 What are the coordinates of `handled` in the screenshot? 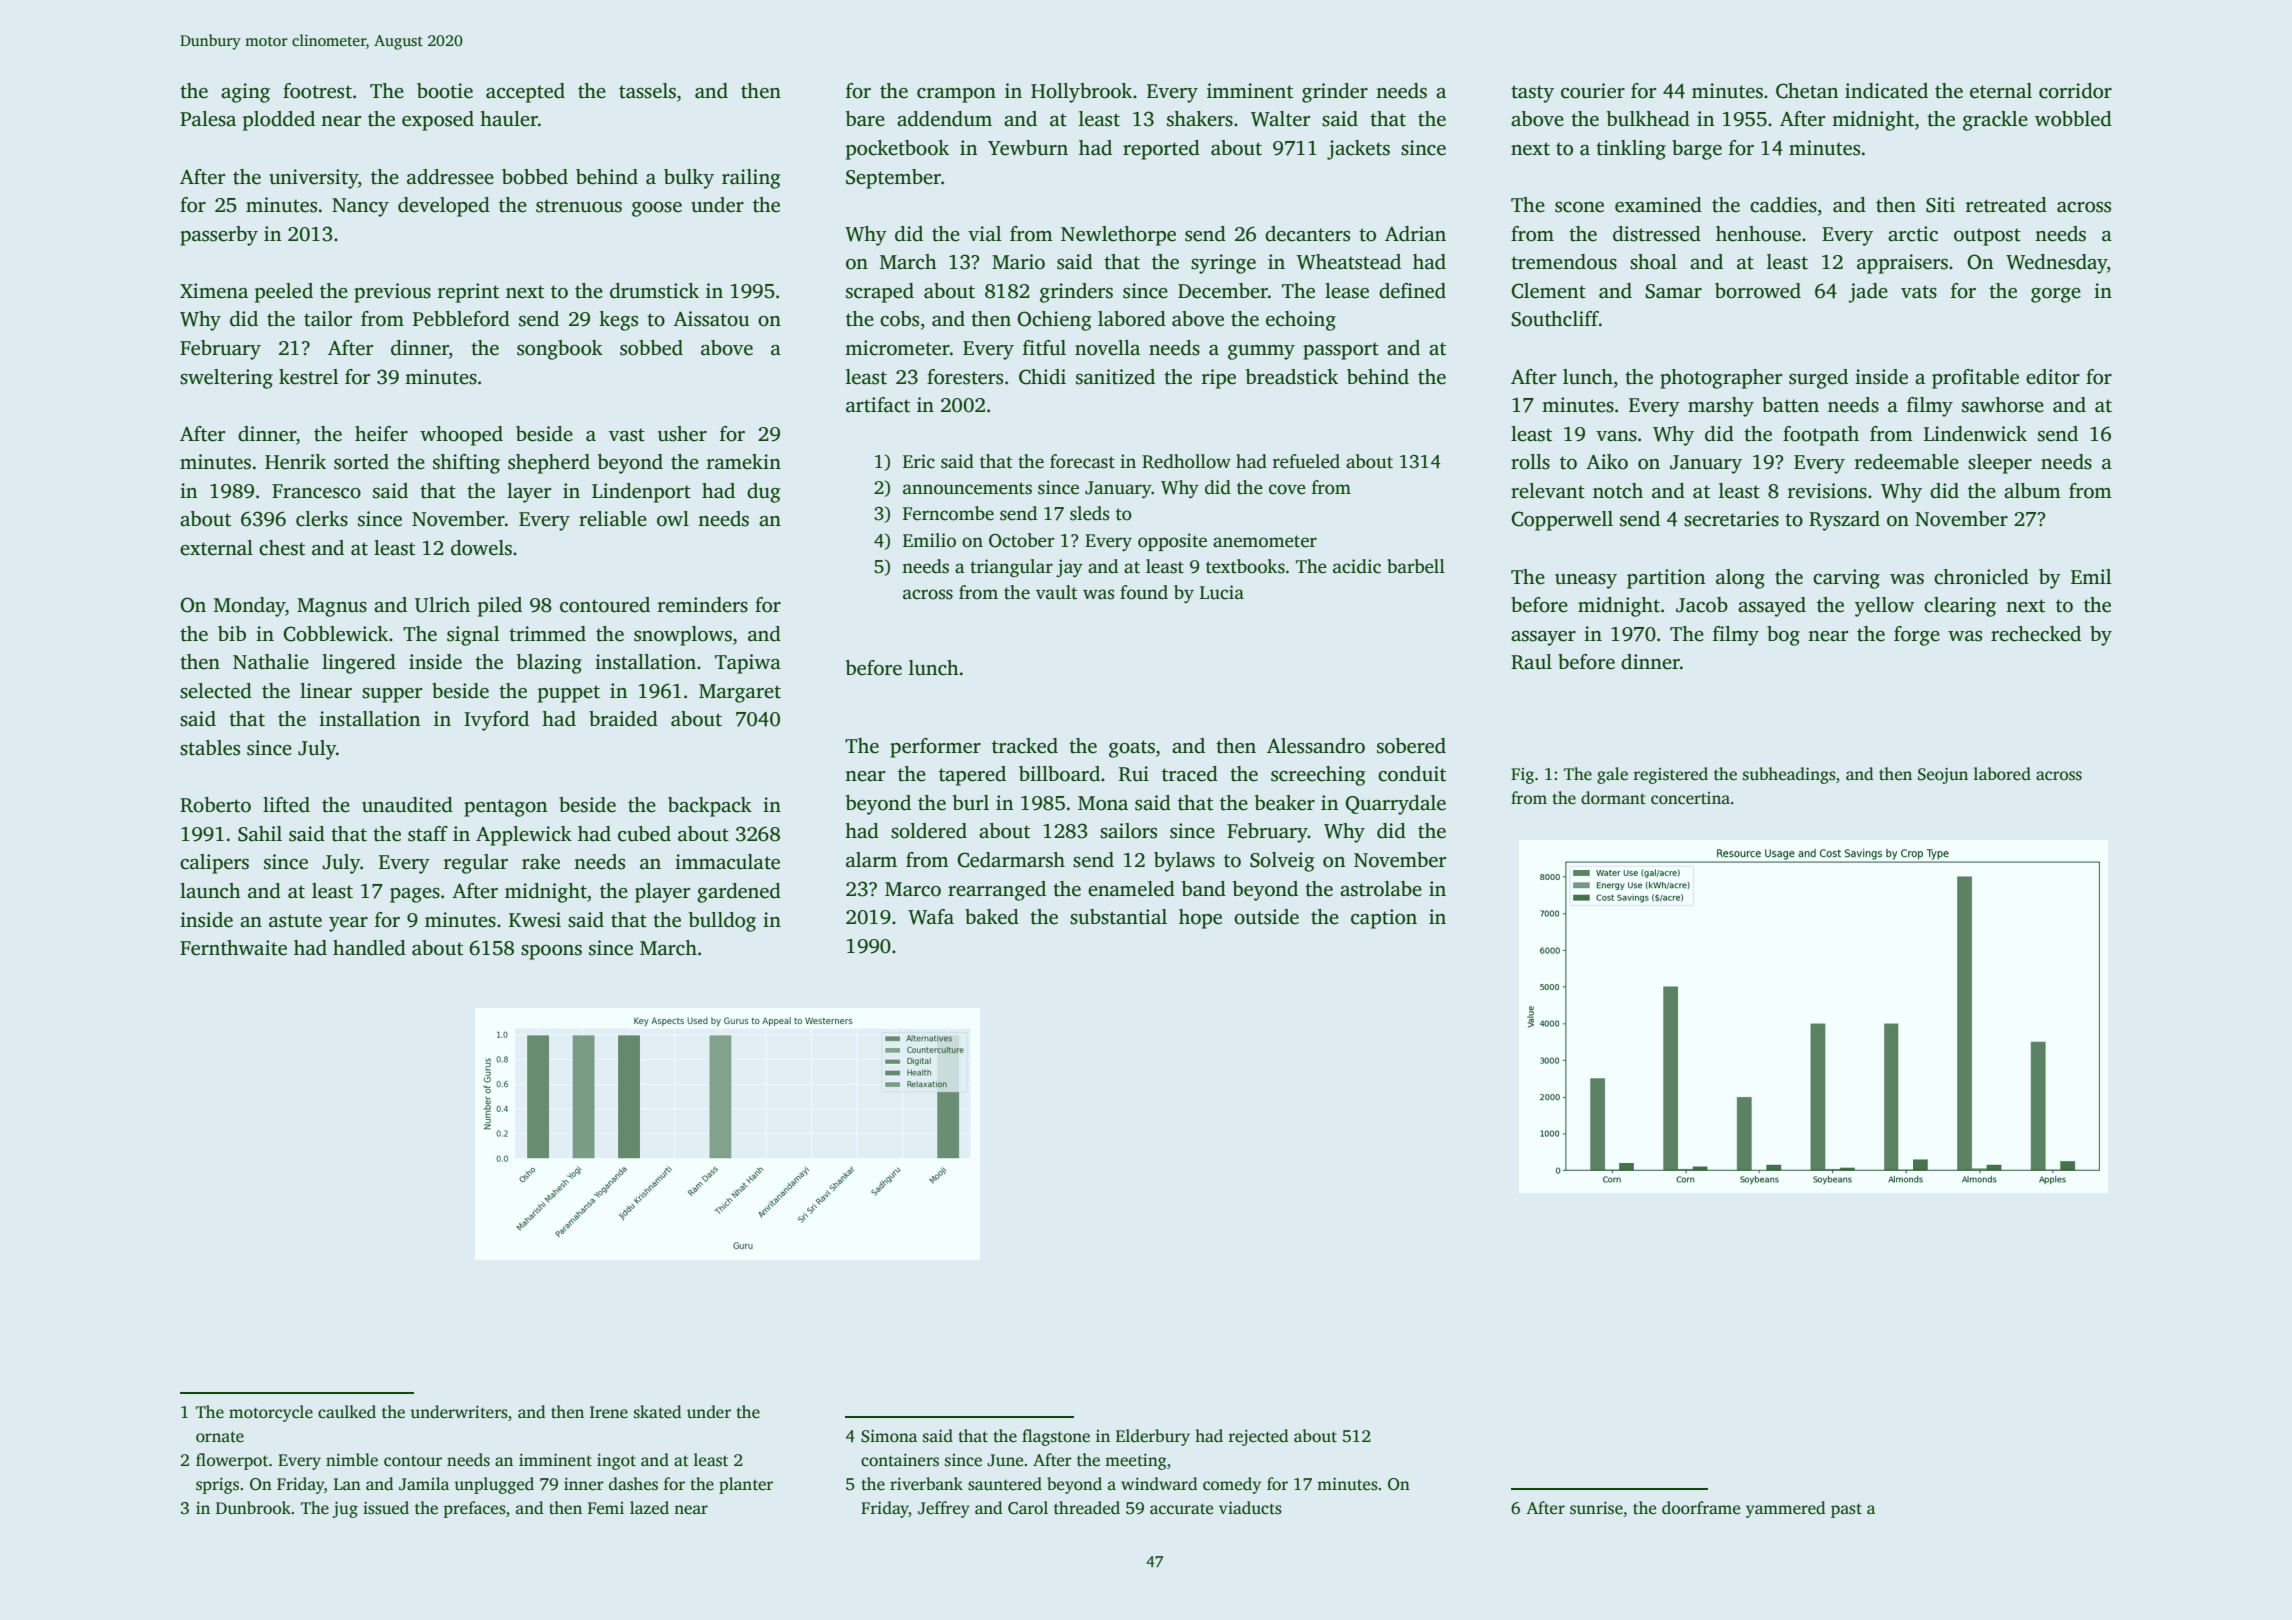 It's located at (369, 948).
